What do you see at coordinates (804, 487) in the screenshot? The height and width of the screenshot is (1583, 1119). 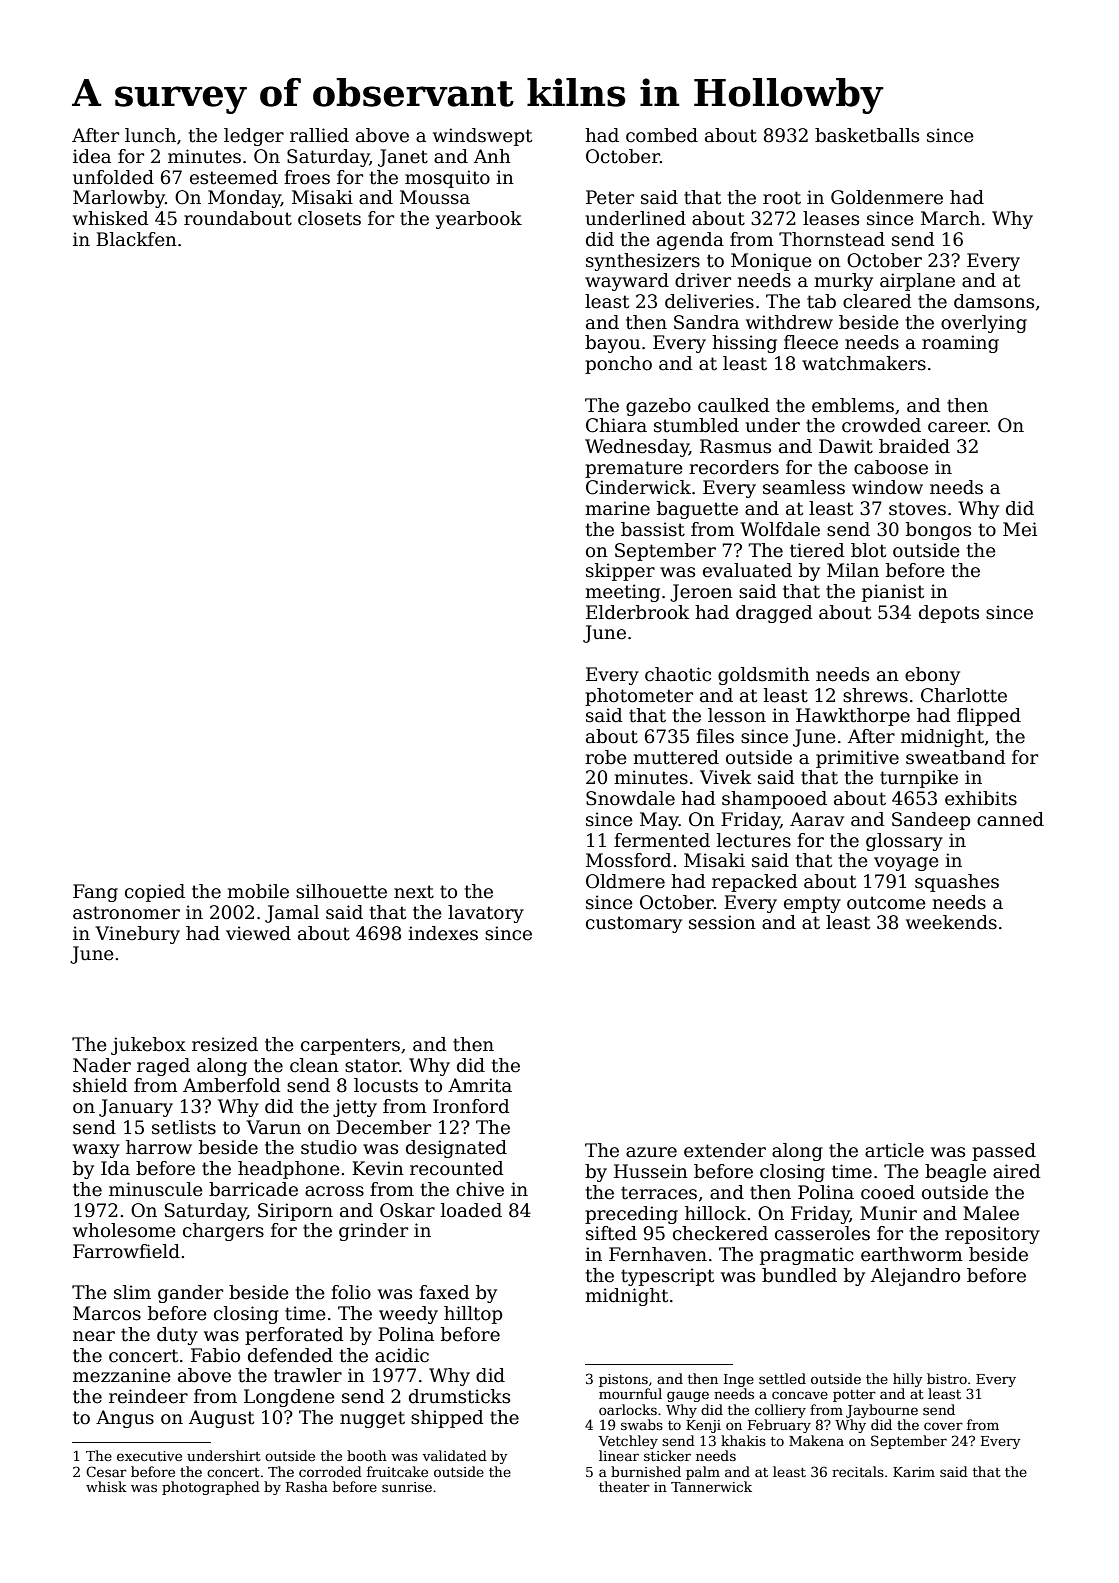 I see `seamless` at bounding box center [804, 487].
